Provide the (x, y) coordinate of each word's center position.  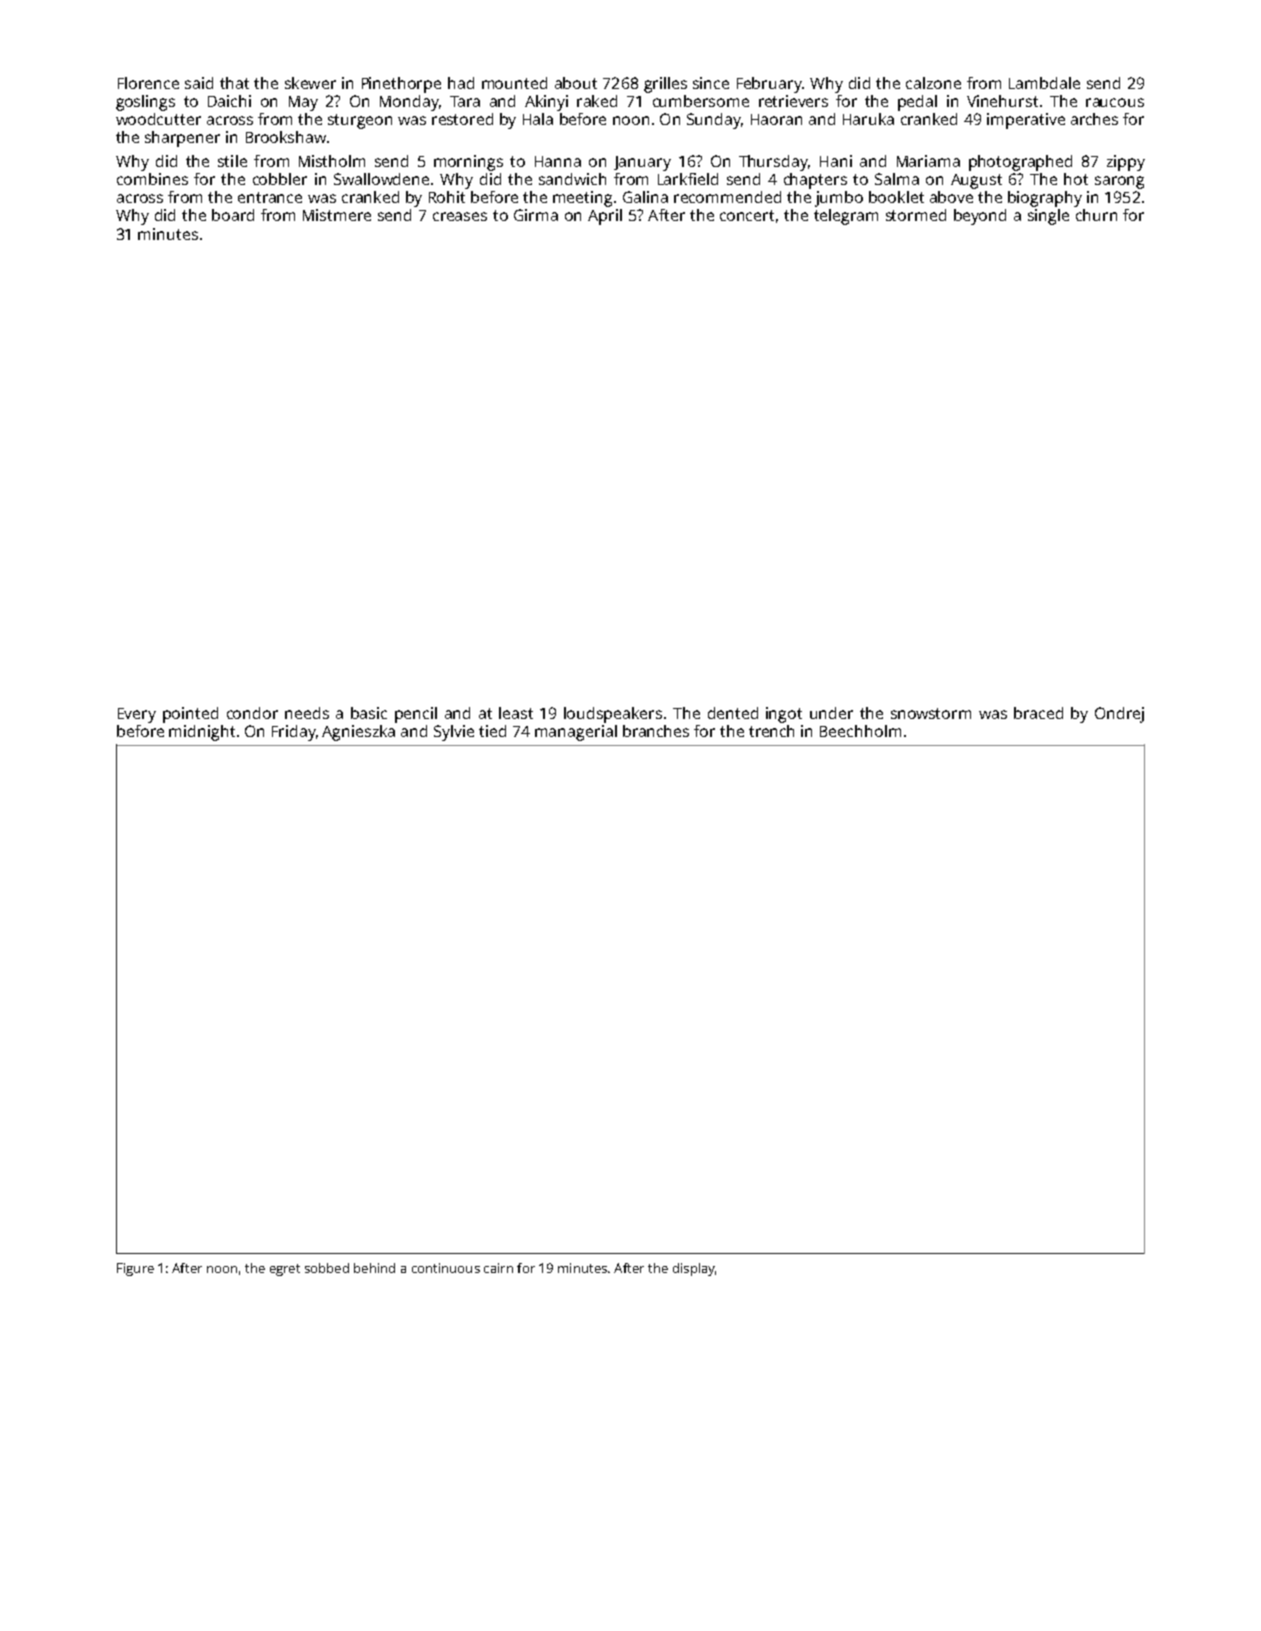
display (694, 1269)
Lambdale (1044, 83)
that (234, 83)
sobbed (327, 1268)
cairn (498, 1268)
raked (597, 101)
